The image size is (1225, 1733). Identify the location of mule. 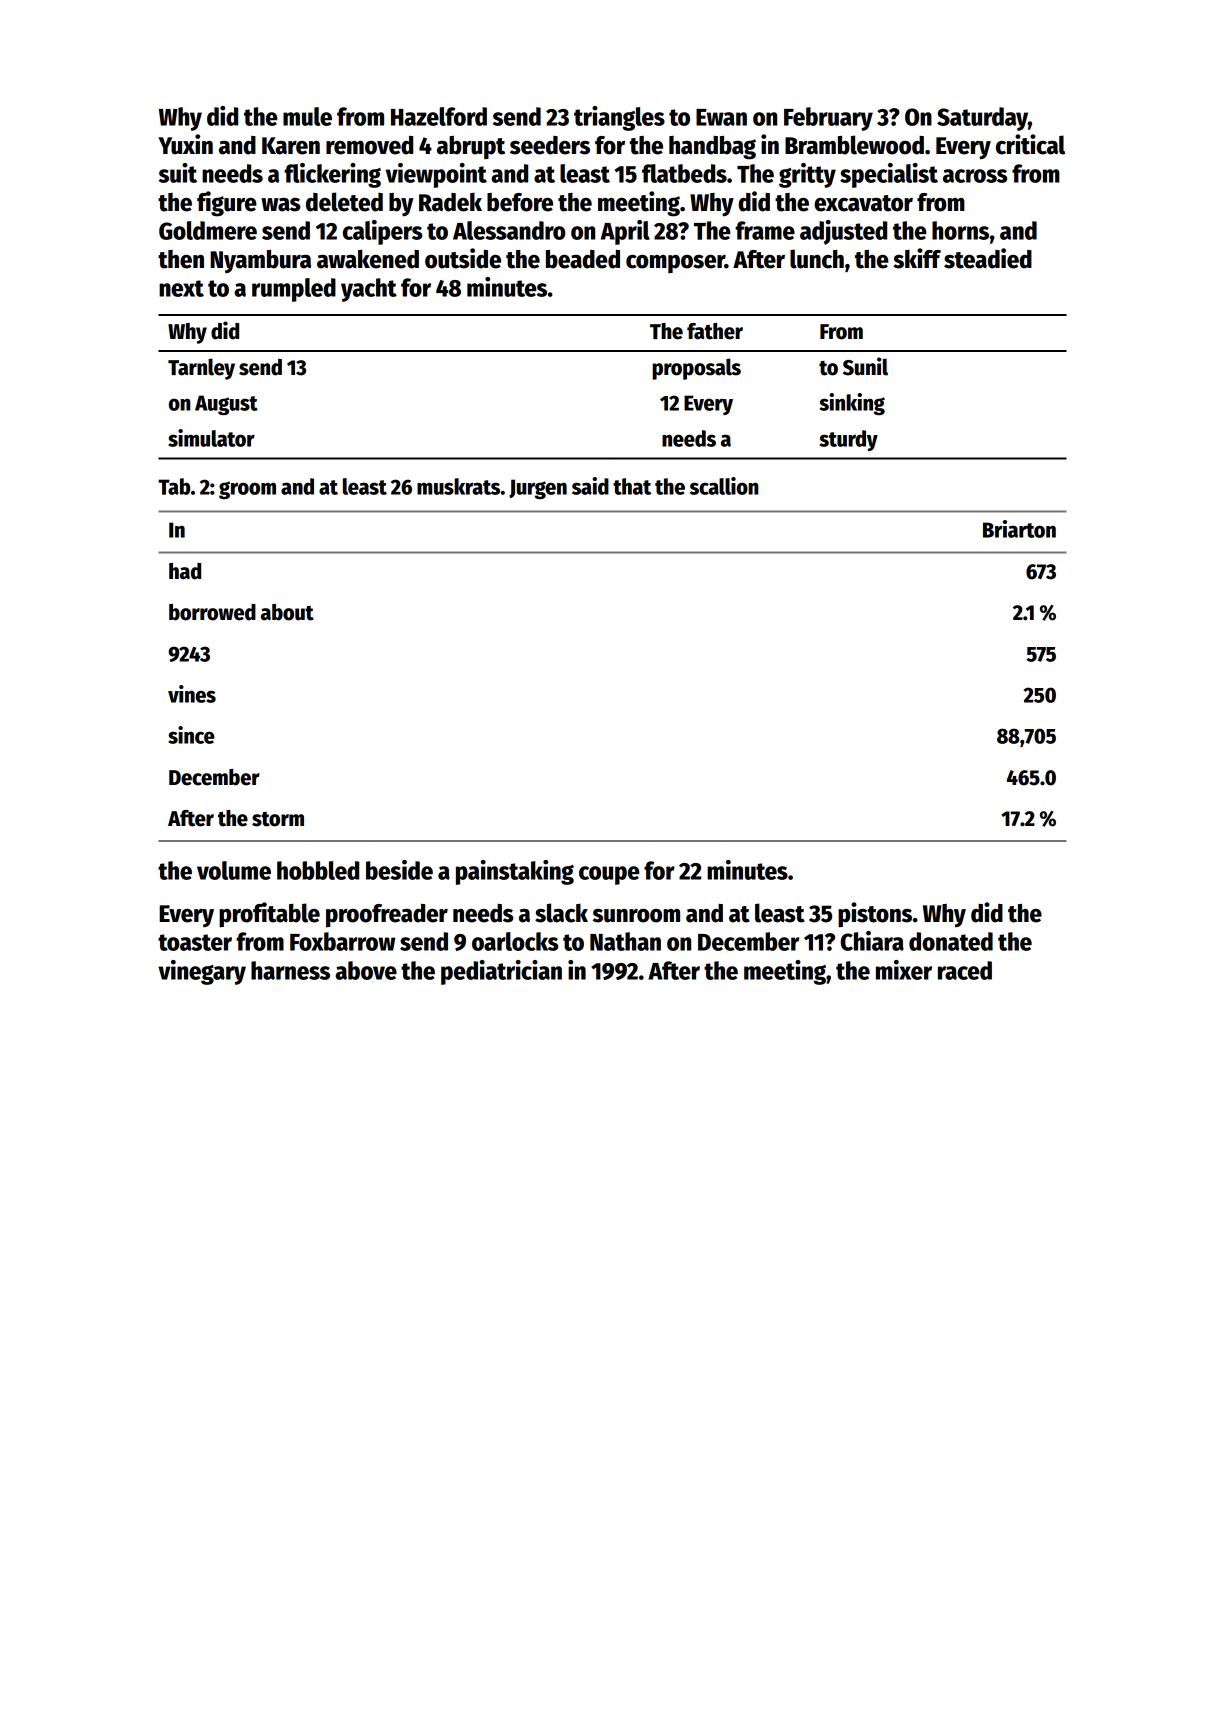
(307, 116).
